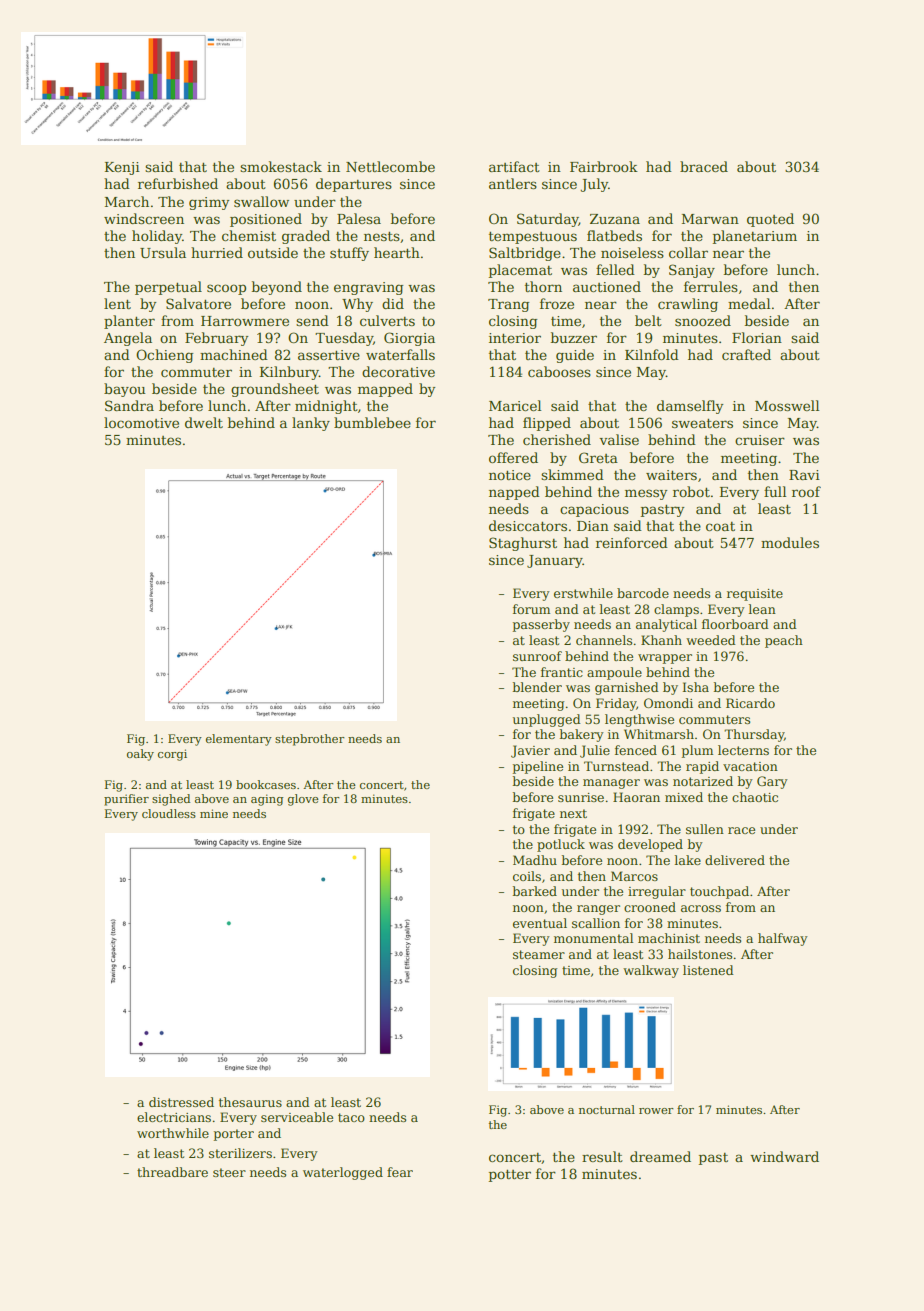 The image size is (924, 1311). Describe the element at coordinates (117, 303) in the screenshot. I see `lent` at that location.
